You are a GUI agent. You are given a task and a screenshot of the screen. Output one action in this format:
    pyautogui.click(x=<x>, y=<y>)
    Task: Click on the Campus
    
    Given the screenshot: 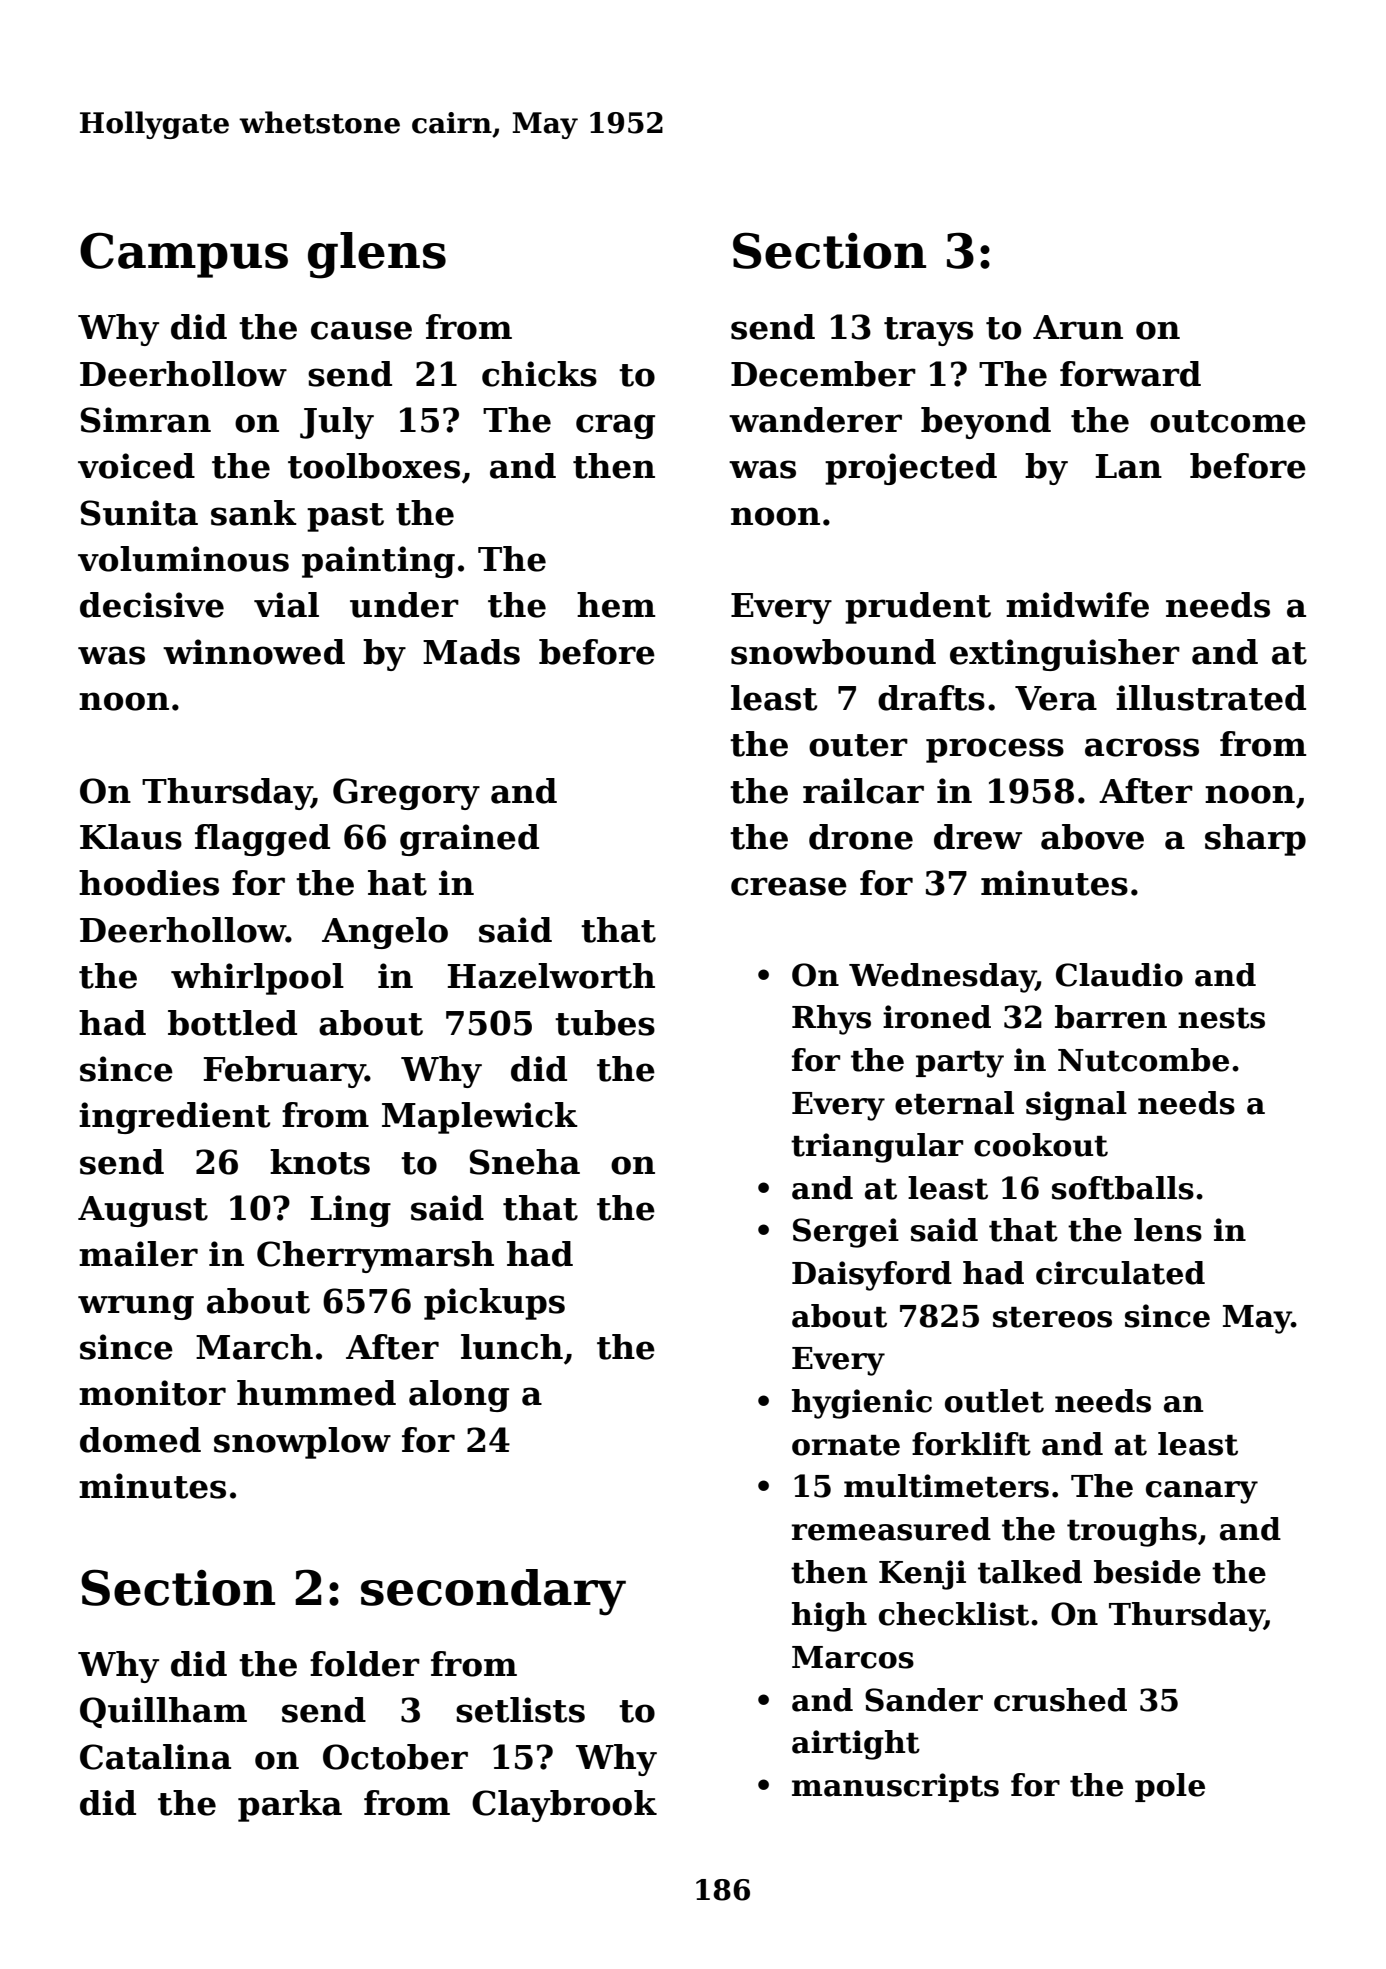 What is the action you would take?
    pyautogui.click(x=184, y=255)
